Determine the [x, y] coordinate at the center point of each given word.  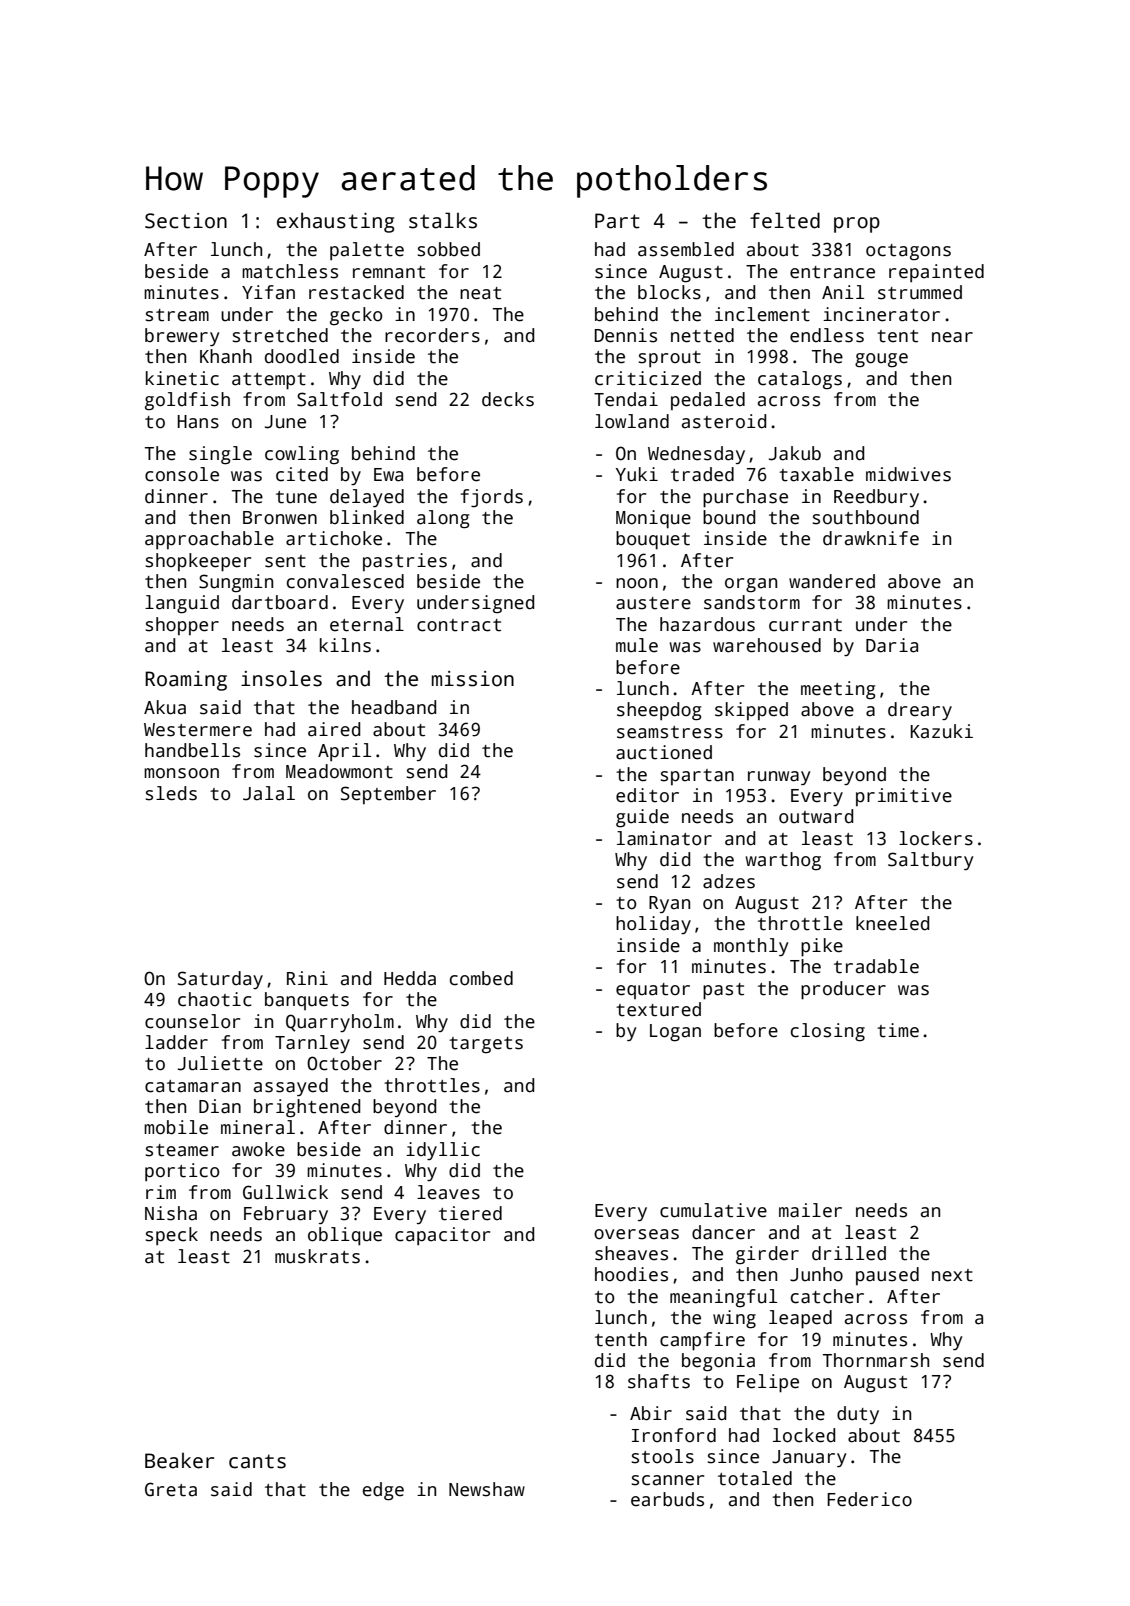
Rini [307, 978]
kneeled [892, 923]
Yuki [637, 474]
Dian [220, 1106]
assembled [686, 249]
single [220, 455]
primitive [904, 797]
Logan [675, 1033]
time [898, 1030]
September [388, 795]
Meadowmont [339, 771]
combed [481, 978]
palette [367, 251]
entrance [832, 272]
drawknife [871, 538]
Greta [171, 1489]
